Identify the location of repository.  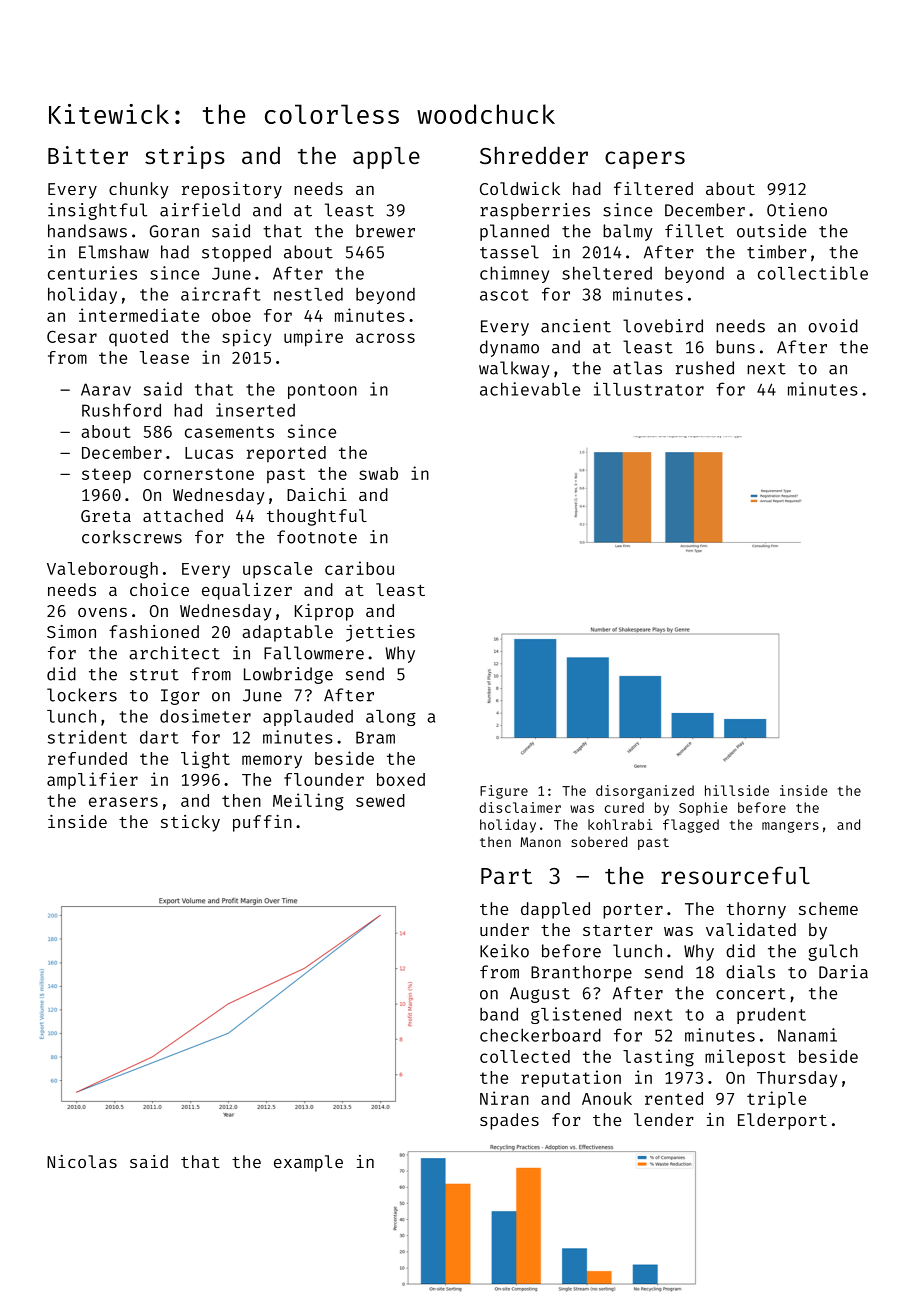
(232, 190).
